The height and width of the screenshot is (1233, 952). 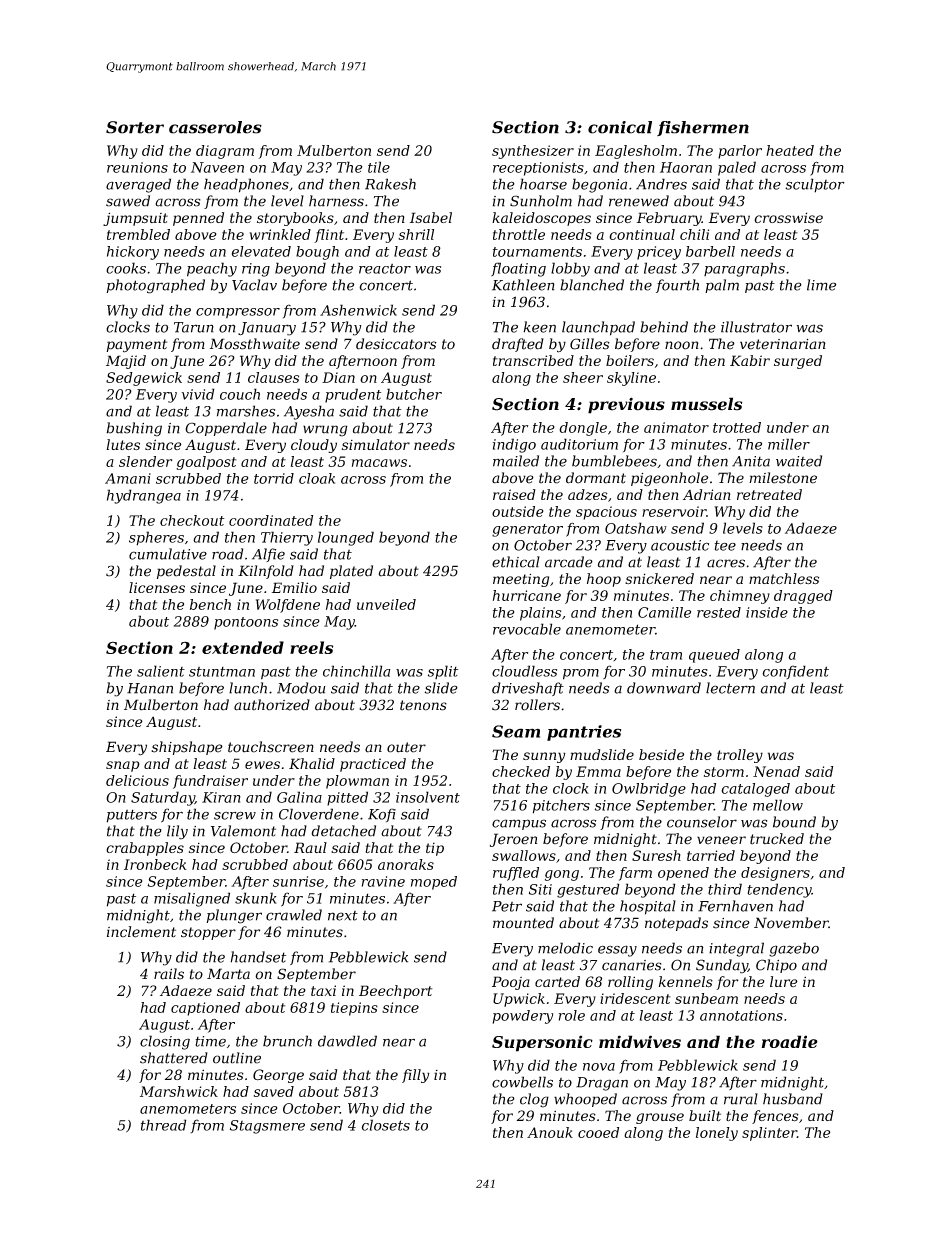 What do you see at coordinates (217, 167) in the screenshot?
I see `Naveen` at bounding box center [217, 167].
